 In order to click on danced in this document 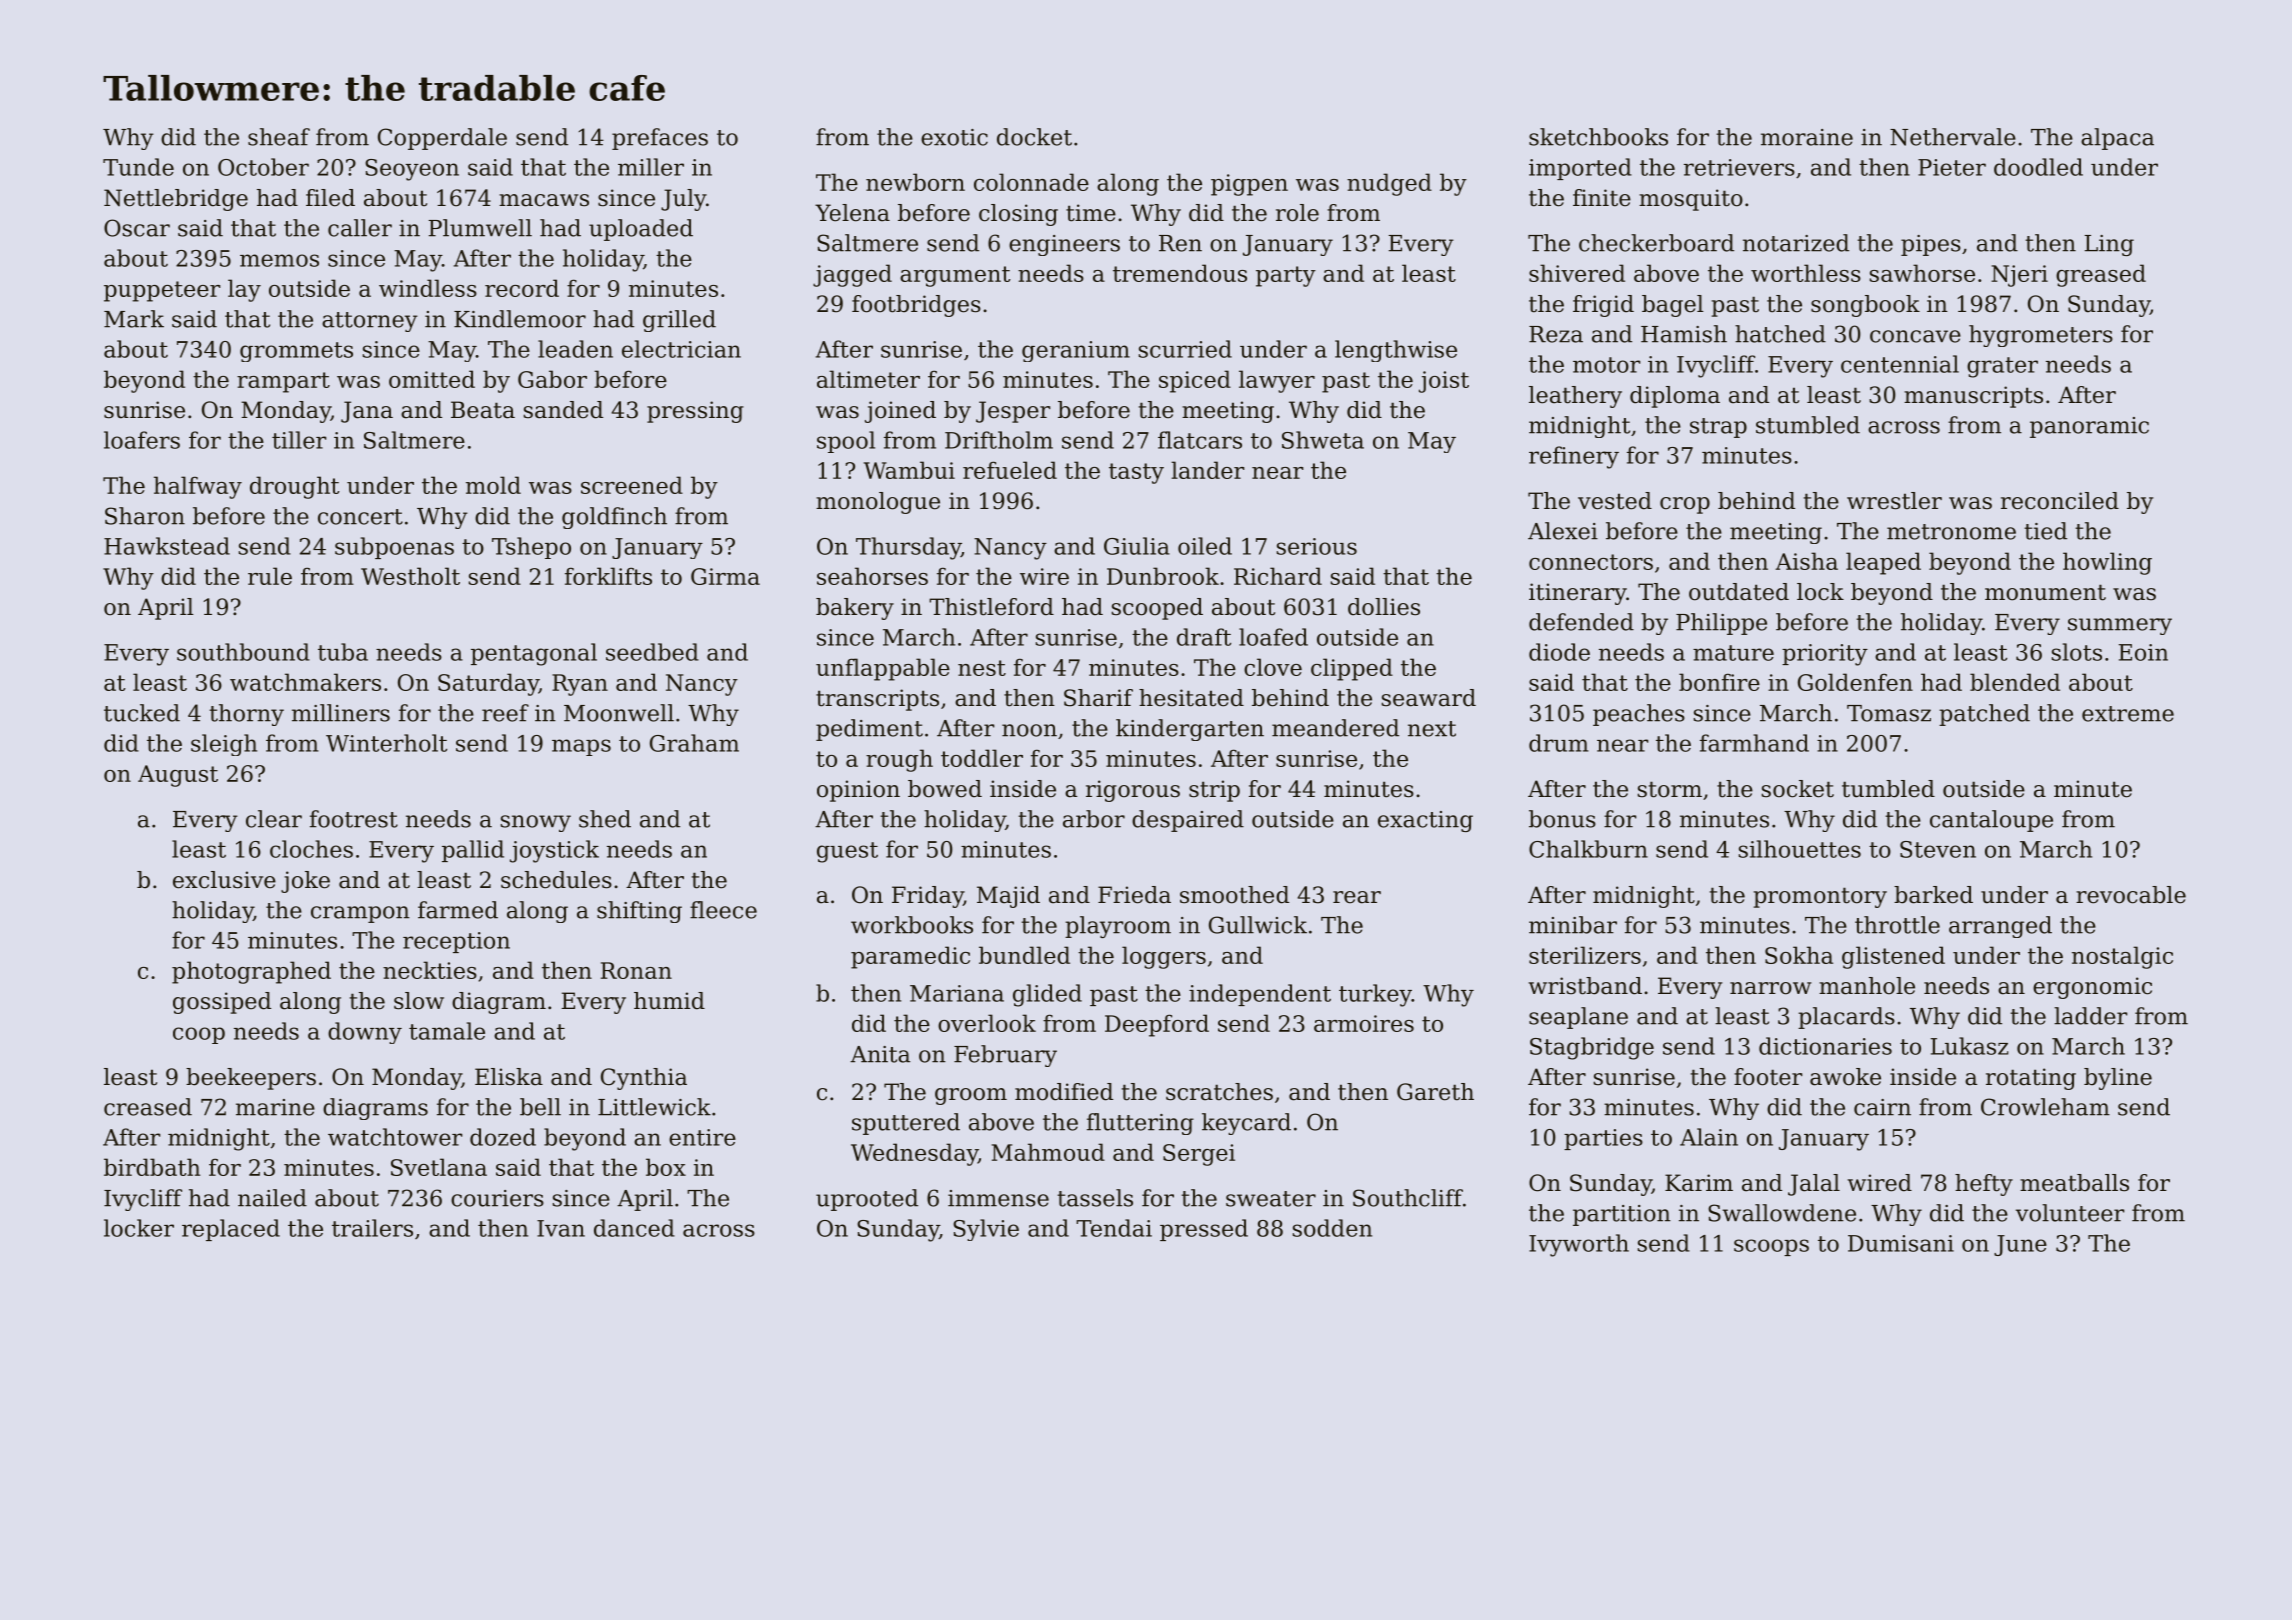, I will do `click(634, 1228)`.
